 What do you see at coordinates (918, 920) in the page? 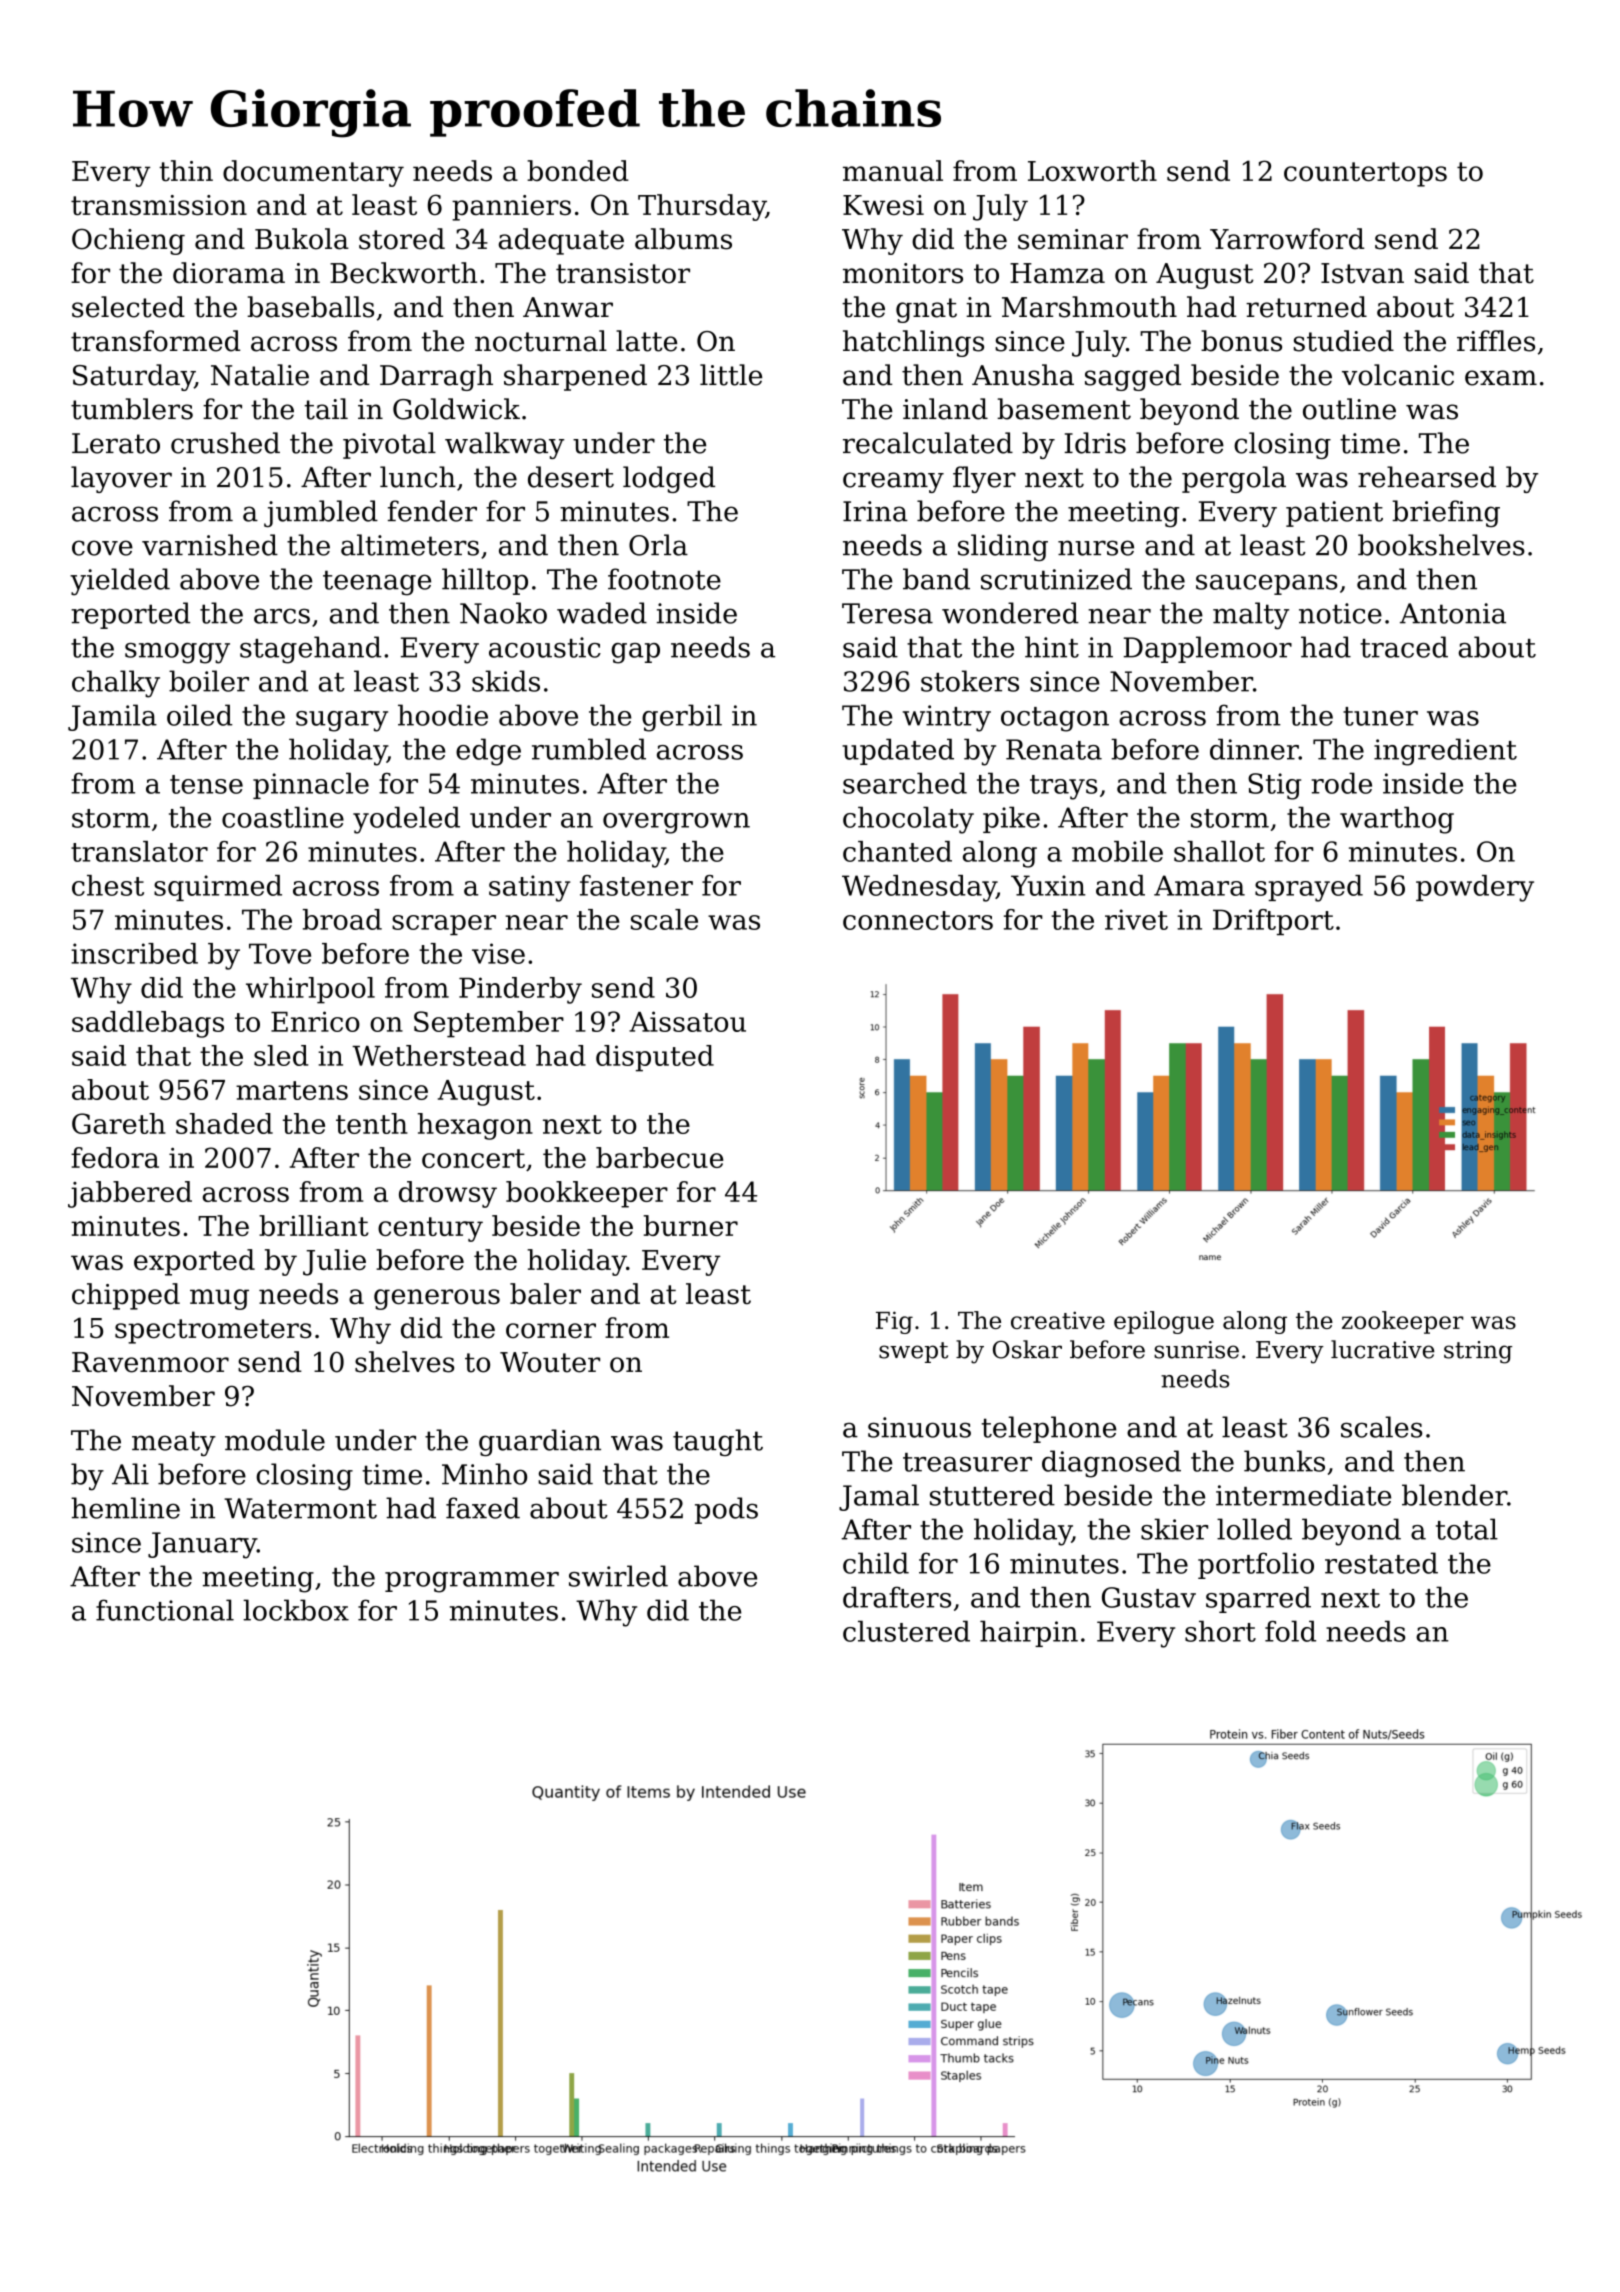
I see `connectors` at bounding box center [918, 920].
